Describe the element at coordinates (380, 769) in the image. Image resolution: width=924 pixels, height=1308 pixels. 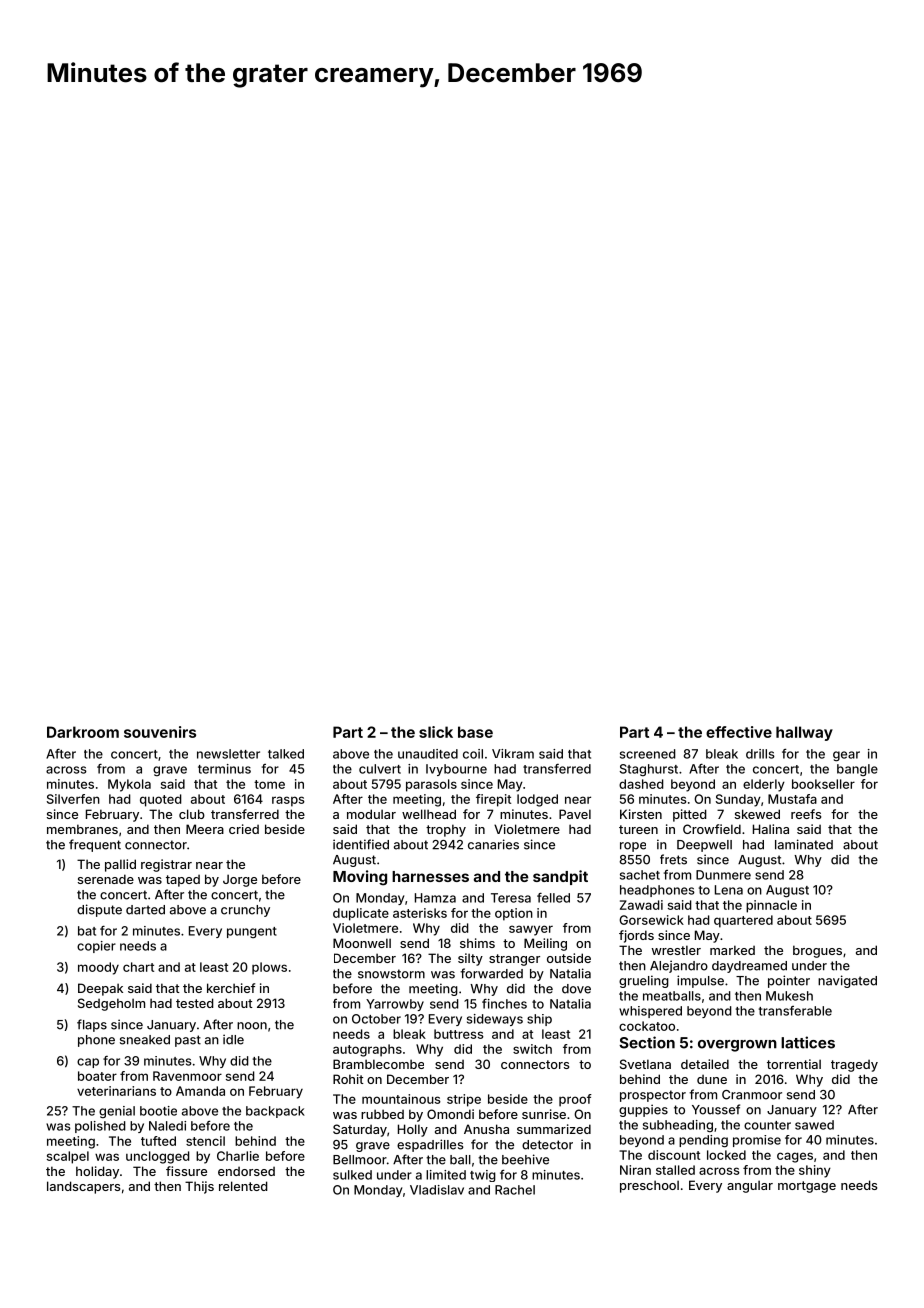
I see `culvert` at that location.
